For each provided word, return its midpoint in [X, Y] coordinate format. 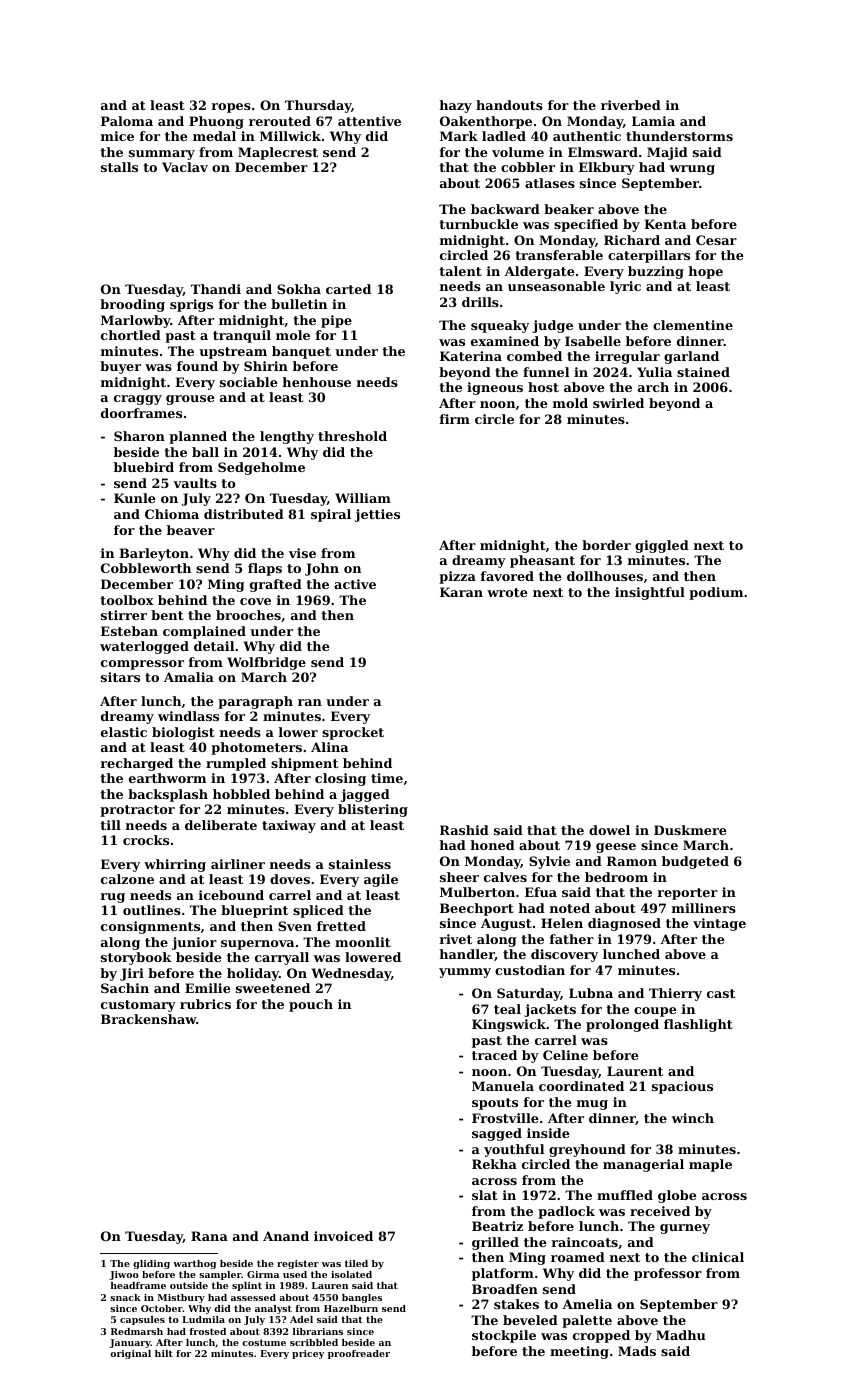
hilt [164, 1353]
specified [586, 225]
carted [348, 289]
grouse [190, 400]
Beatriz [497, 1226]
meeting [579, 1352]
